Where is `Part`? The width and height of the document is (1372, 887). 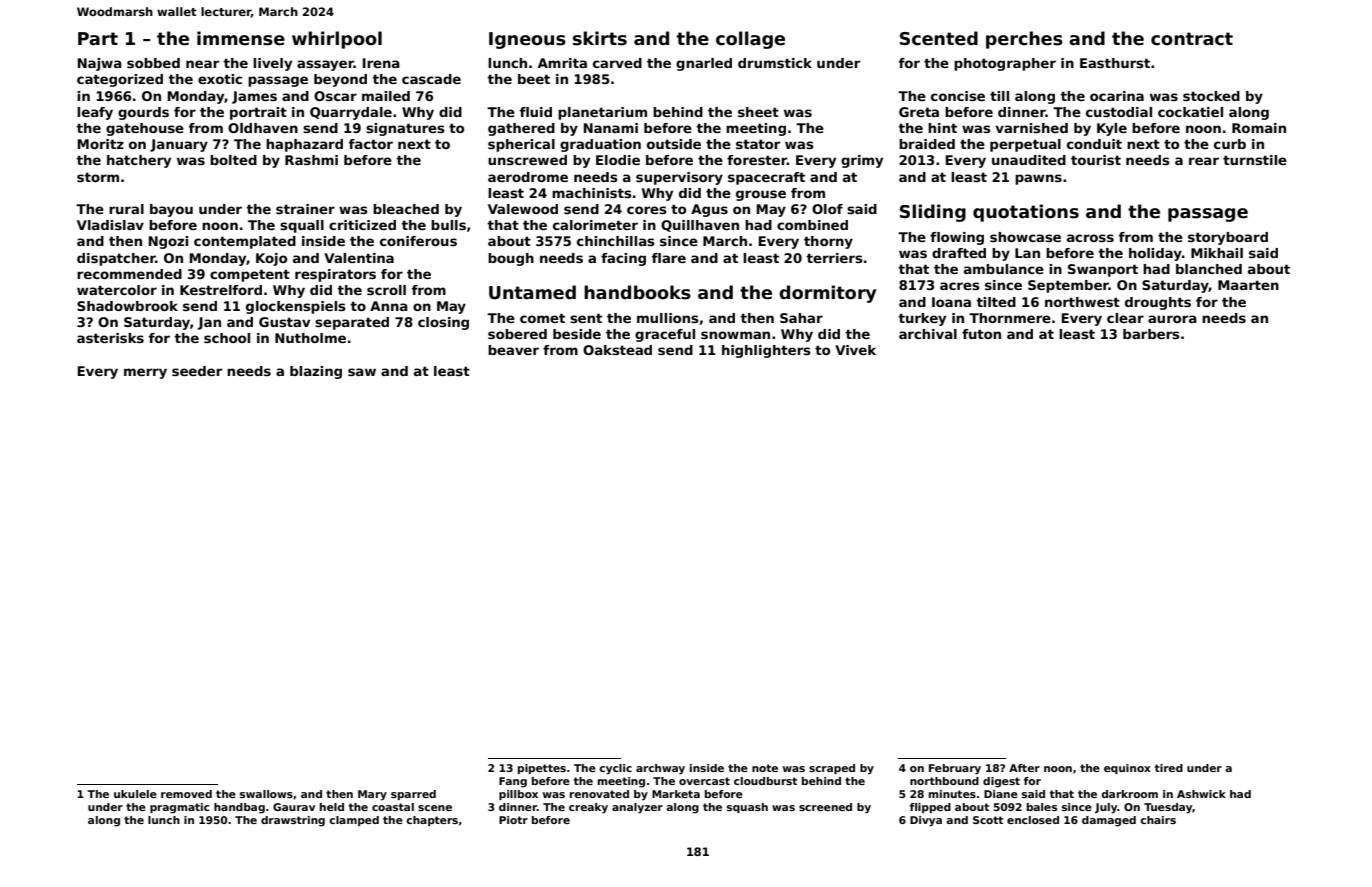
Part is located at coordinates (98, 39).
